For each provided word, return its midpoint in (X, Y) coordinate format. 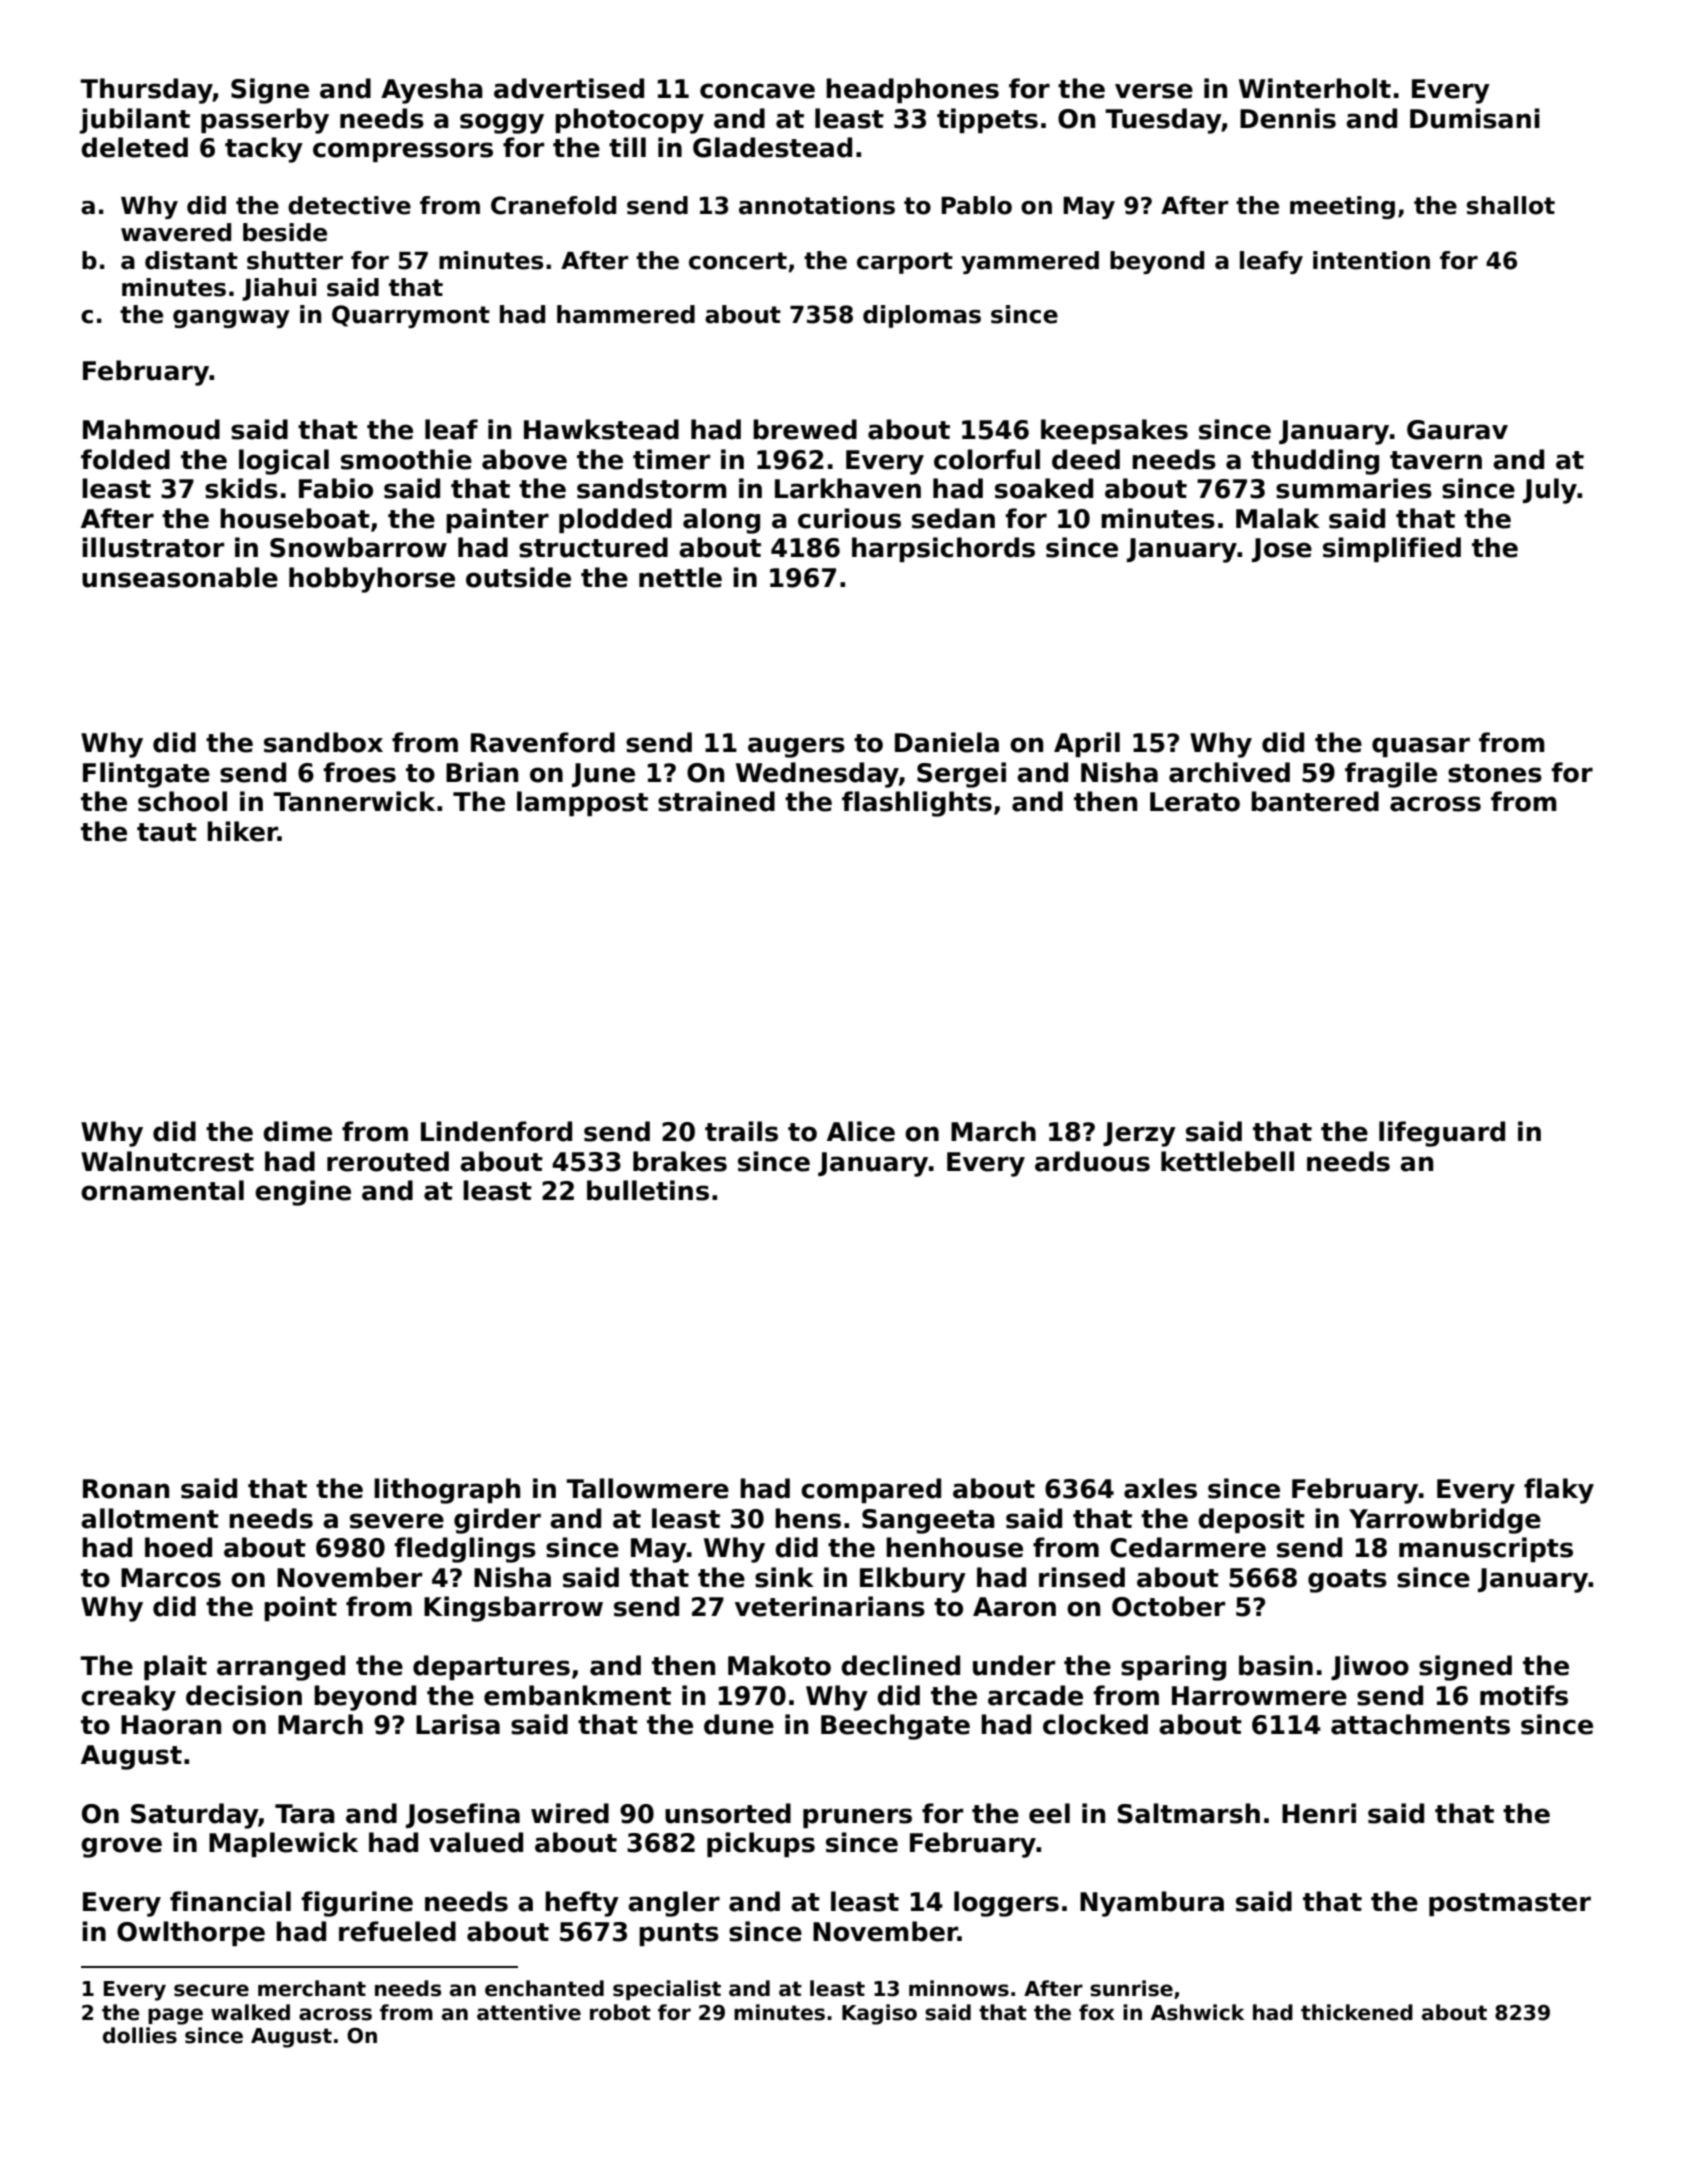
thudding (1315, 462)
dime (297, 1131)
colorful (987, 459)
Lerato (1195, 802)
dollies (140, 2035)
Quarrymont (411, 316)
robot (620, 2012)
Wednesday (817, 775)
